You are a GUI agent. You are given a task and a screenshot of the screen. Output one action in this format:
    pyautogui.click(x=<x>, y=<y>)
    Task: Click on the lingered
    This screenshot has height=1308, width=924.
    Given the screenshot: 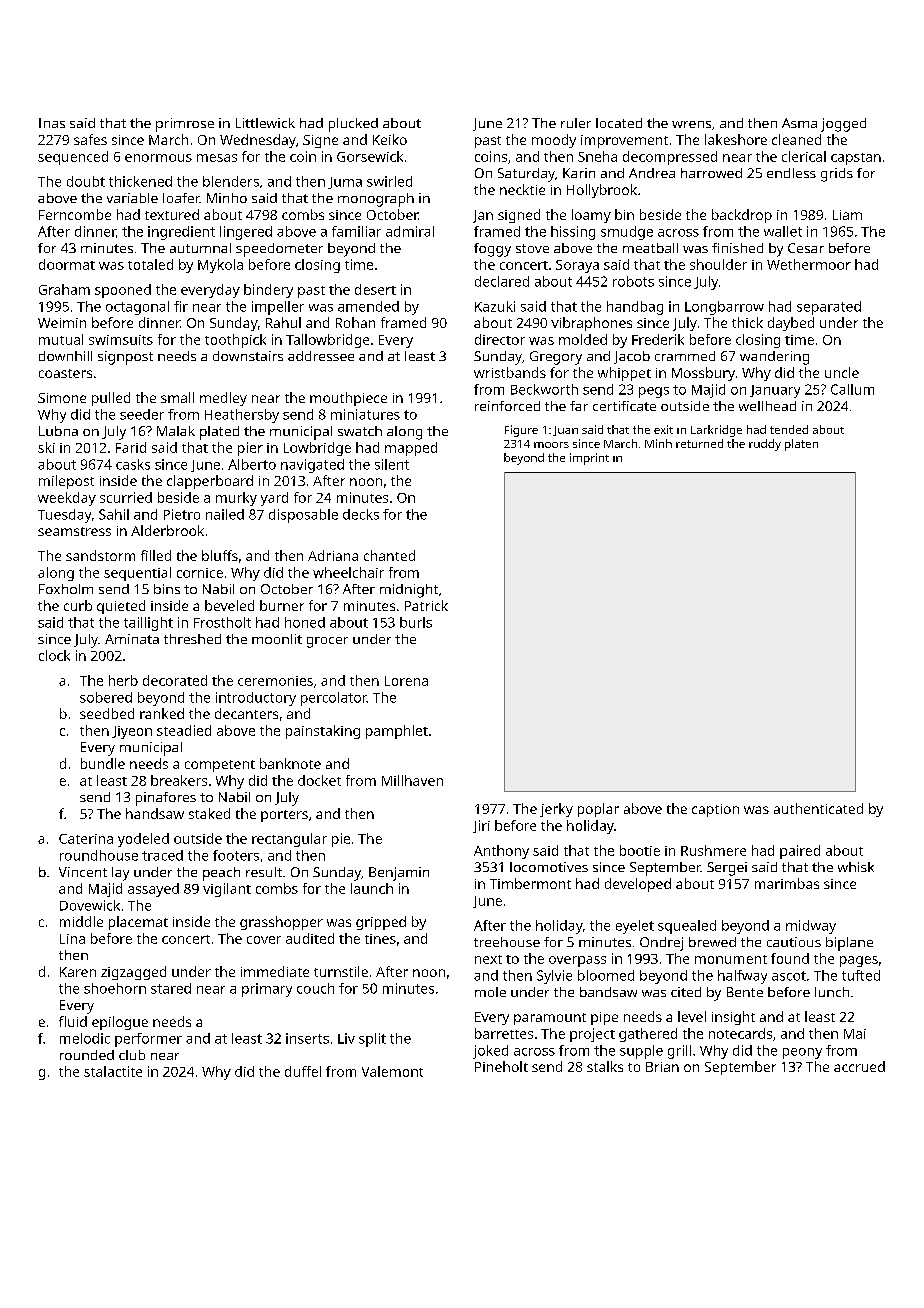 What is the action you would take?
    pyautogui.click(x=246, y=233)
